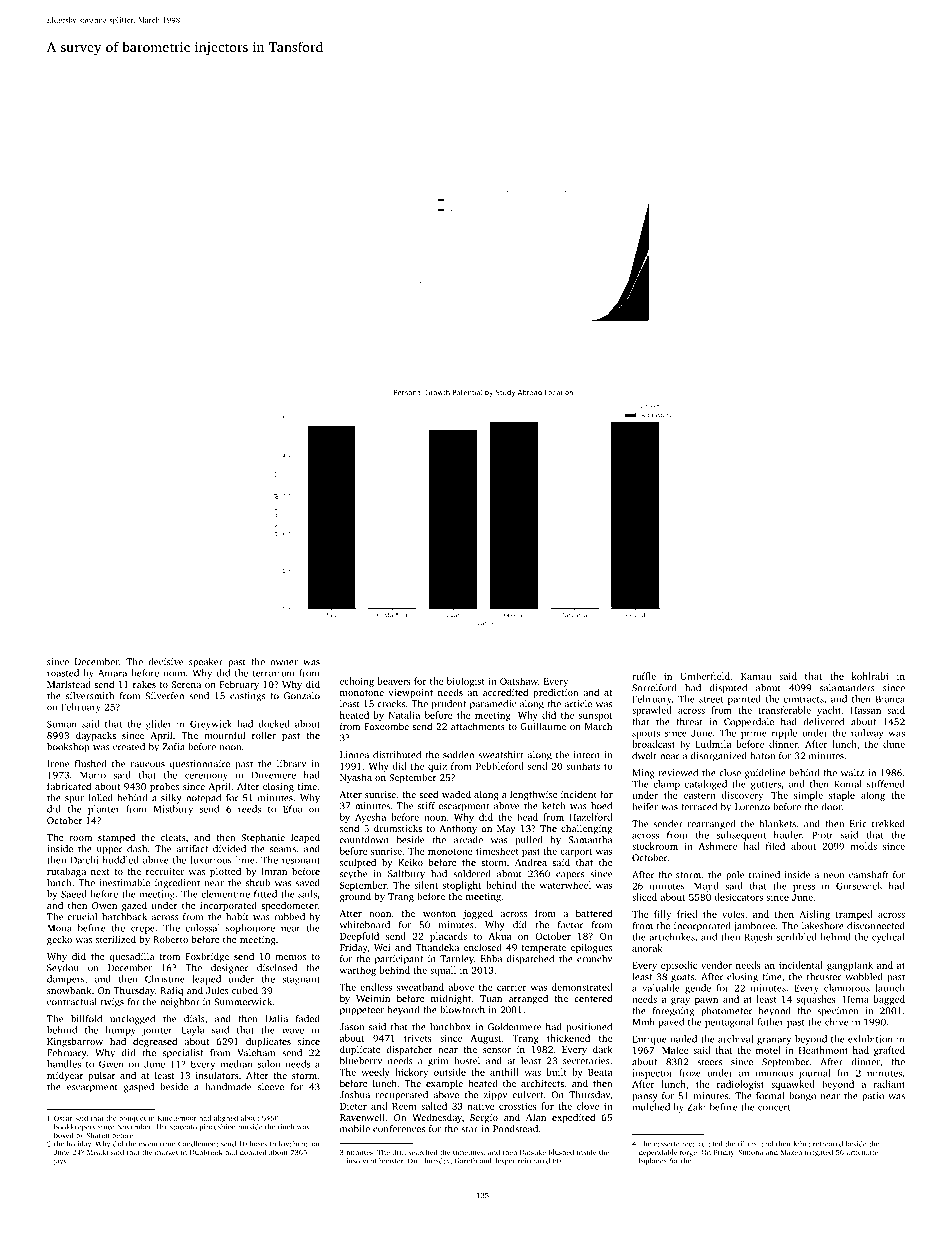 Image resolution: width=952 pixels, height=1233 pixels. I want to click on staple, so click(842, 796).
